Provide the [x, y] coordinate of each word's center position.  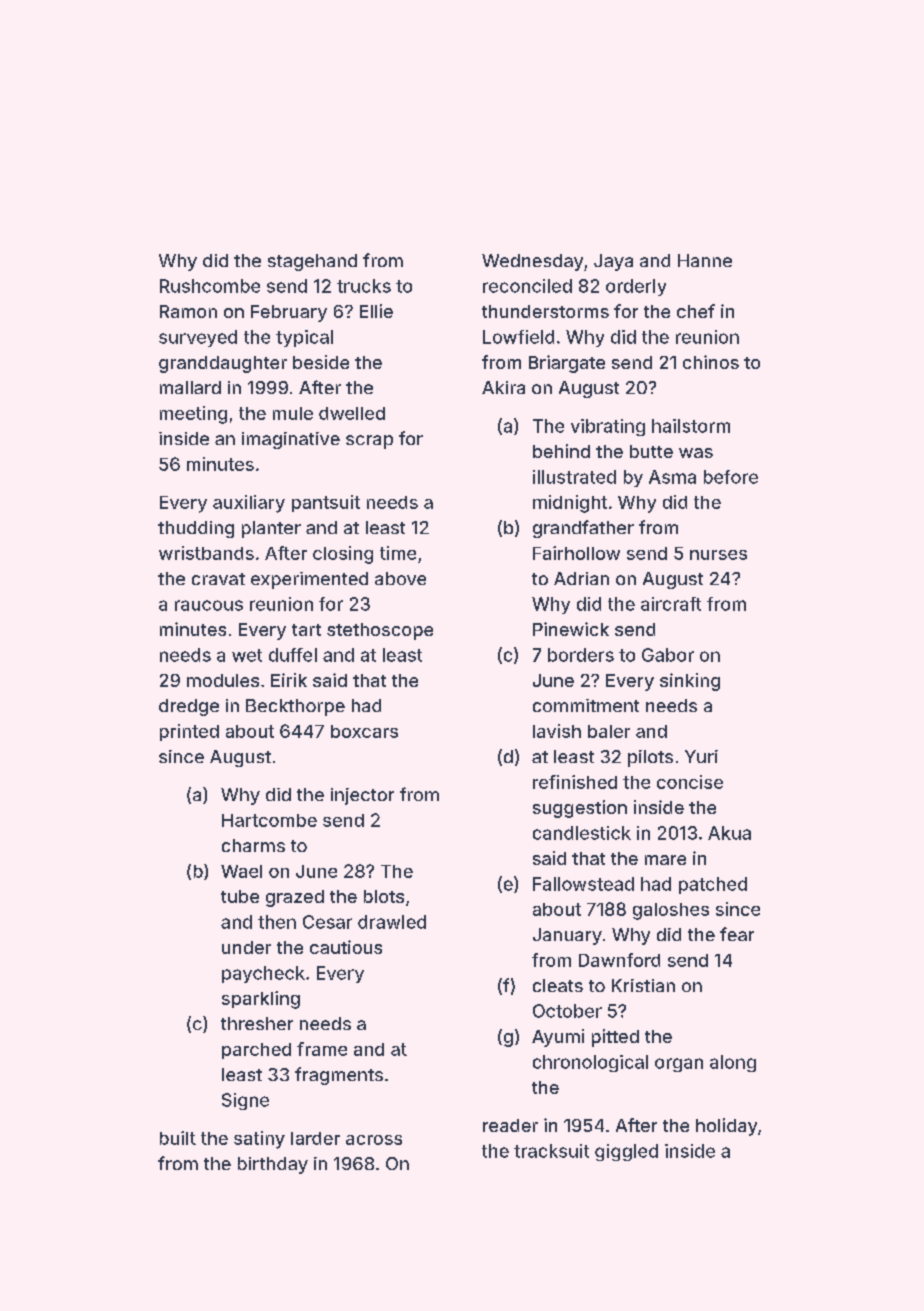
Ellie [376, 311]
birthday [273, 1165]
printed [189, 732]
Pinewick [571, 629]
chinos [711, 362]
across [374, 1140]
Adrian [581, 578]
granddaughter [223, 364]
